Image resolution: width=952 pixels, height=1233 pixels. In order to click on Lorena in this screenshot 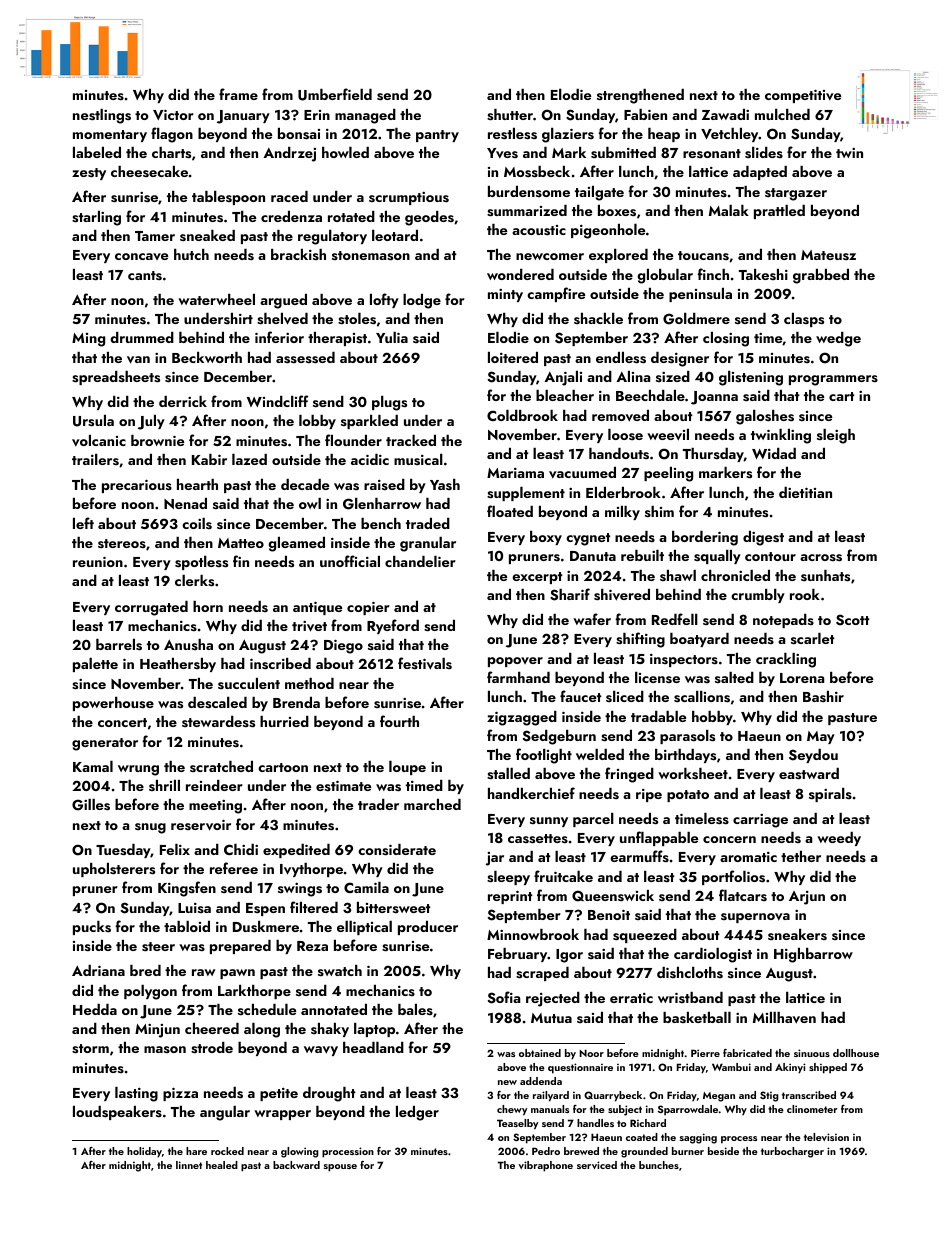, I will do `click(802, 678)`.
